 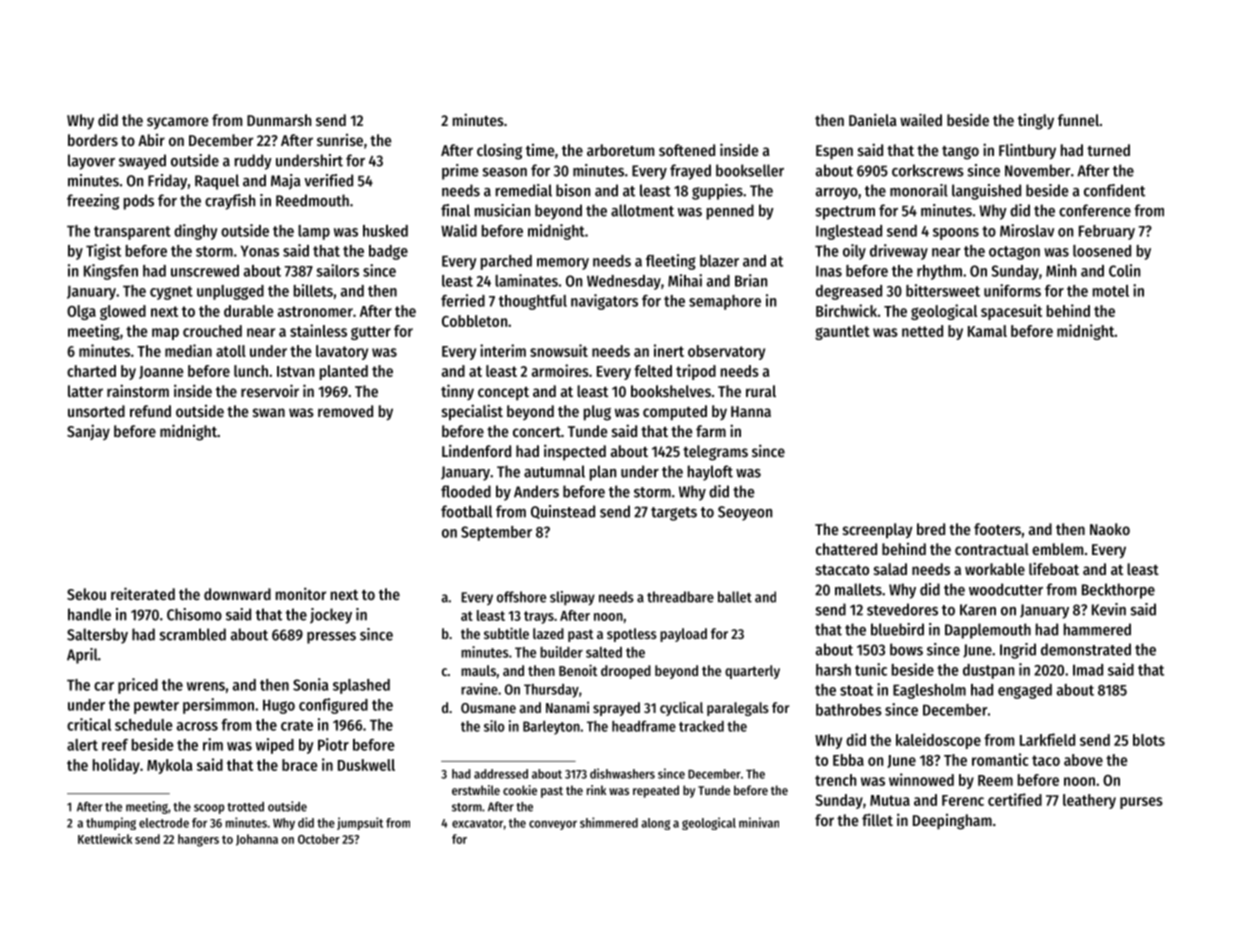 What do you see at coordinates (921, 119) in the screenshot?
I see `wailed` at bounding box center [921, 119].
